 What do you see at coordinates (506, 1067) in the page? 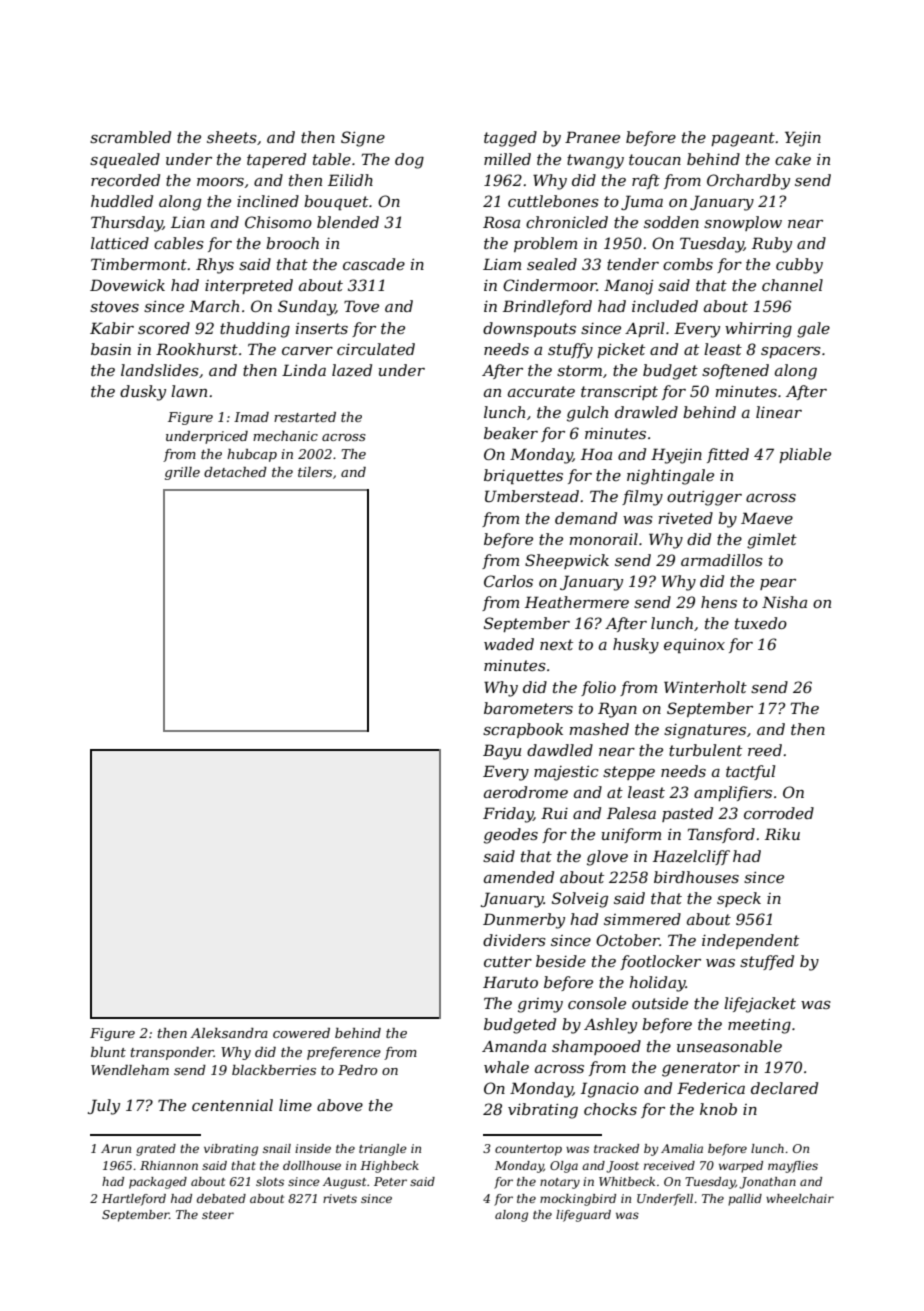
I see `whale` at bounding box center [506, 1067].
